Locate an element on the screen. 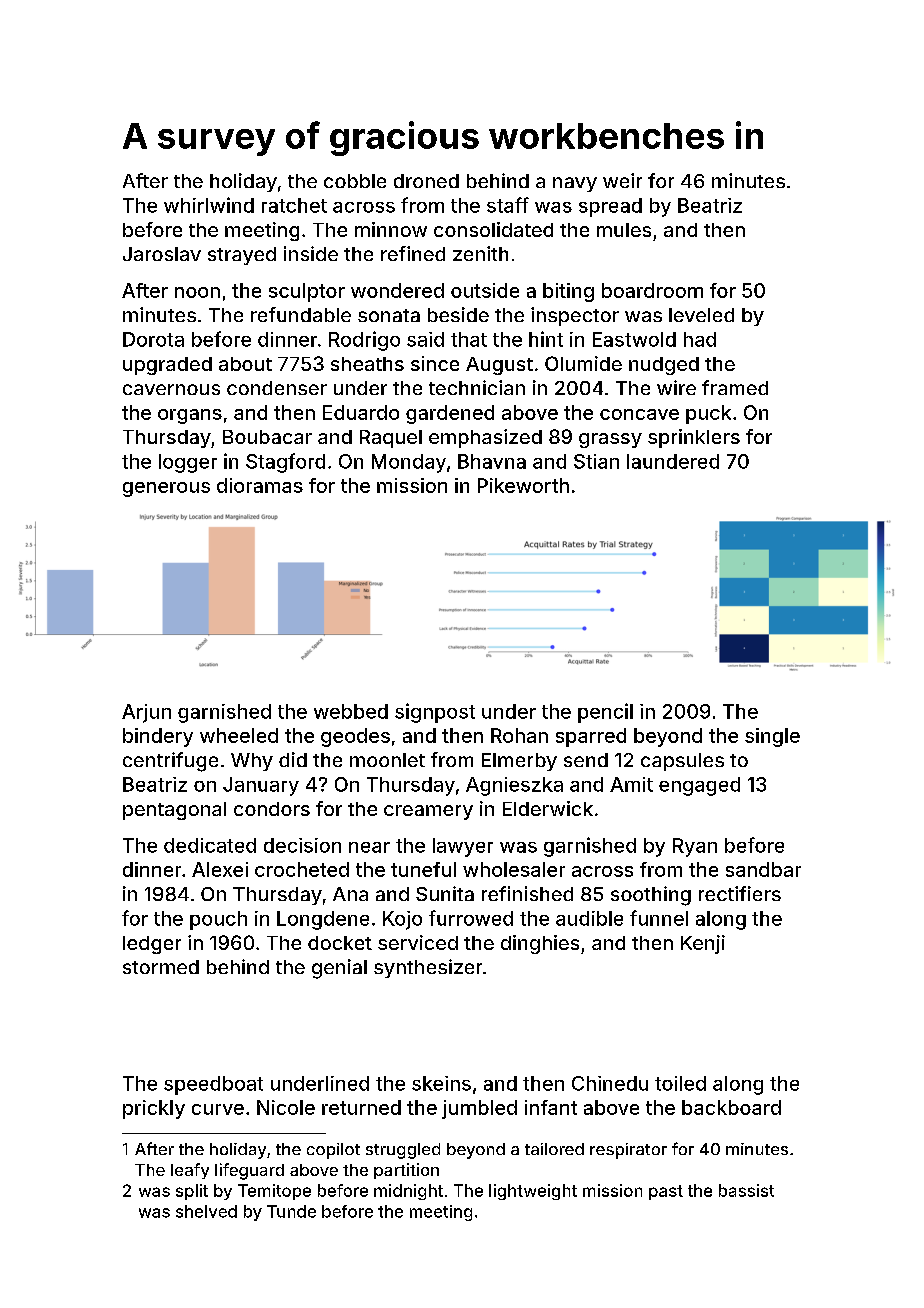 Image resolution: width=924 pixels, height=1308 pixels. sprinklers is located at coordinates (694, 438).
